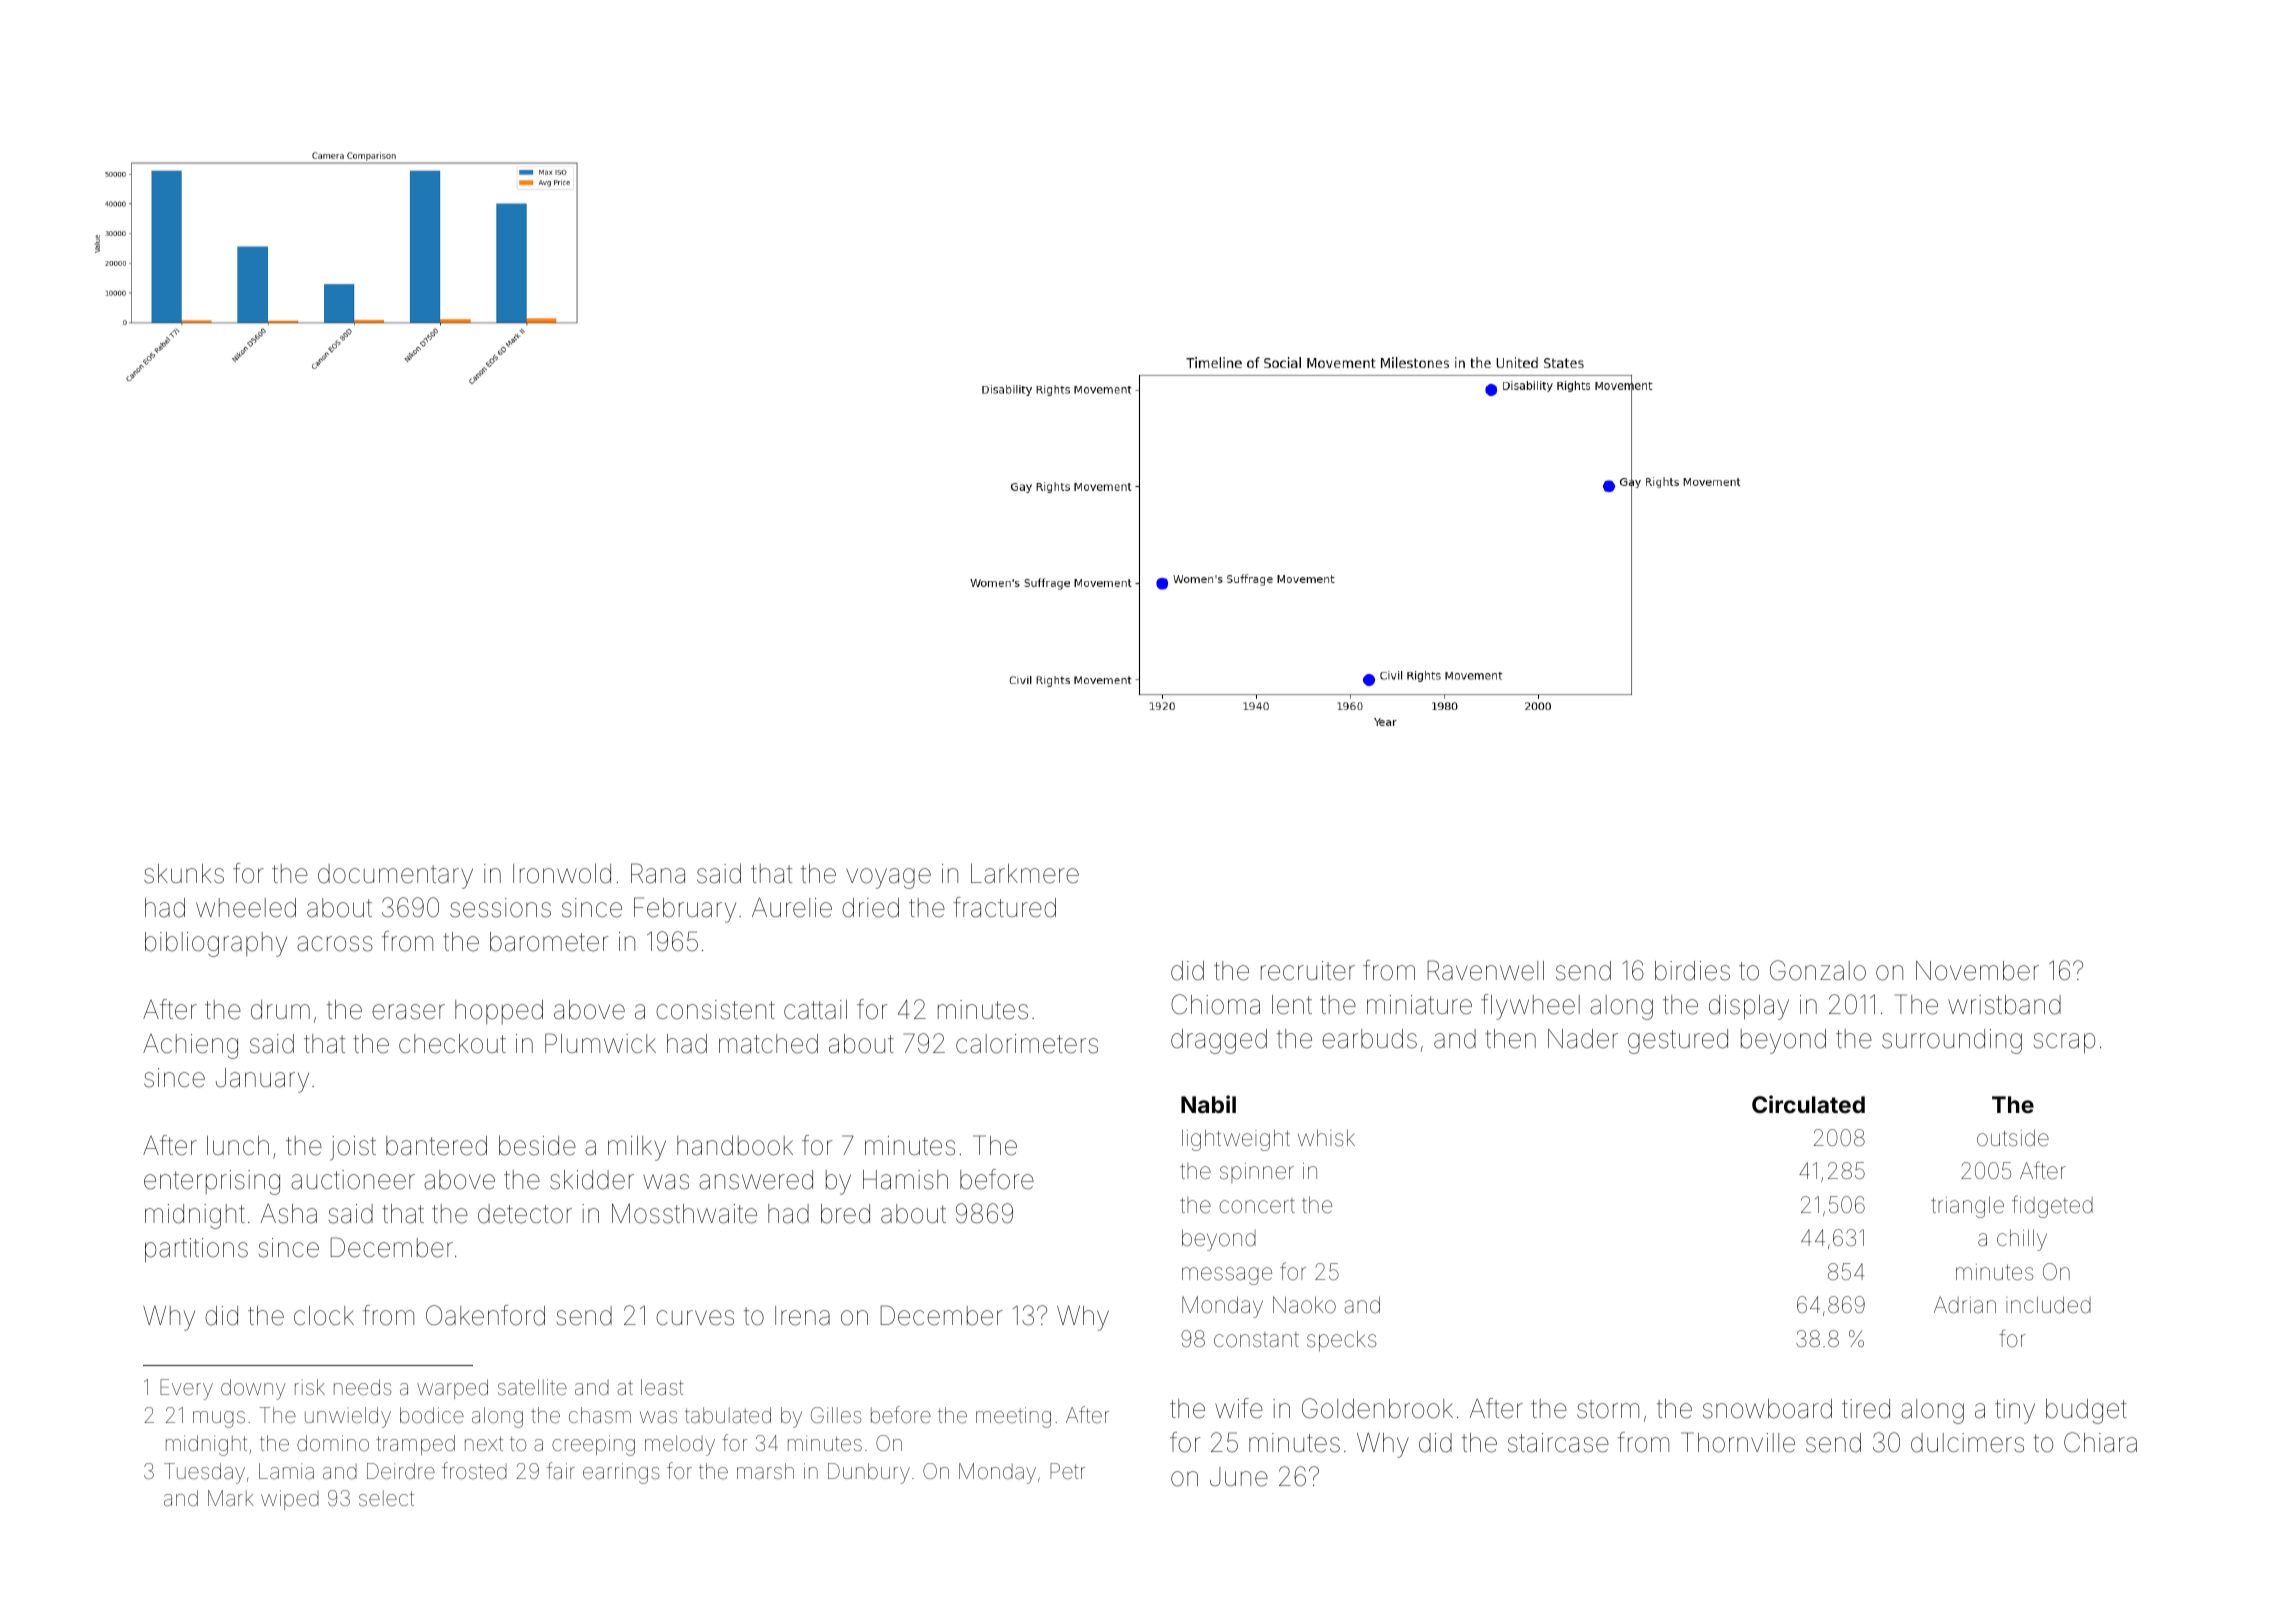 The image size is (2292, 1620). I want to click on skunks, so click(184, 874).
